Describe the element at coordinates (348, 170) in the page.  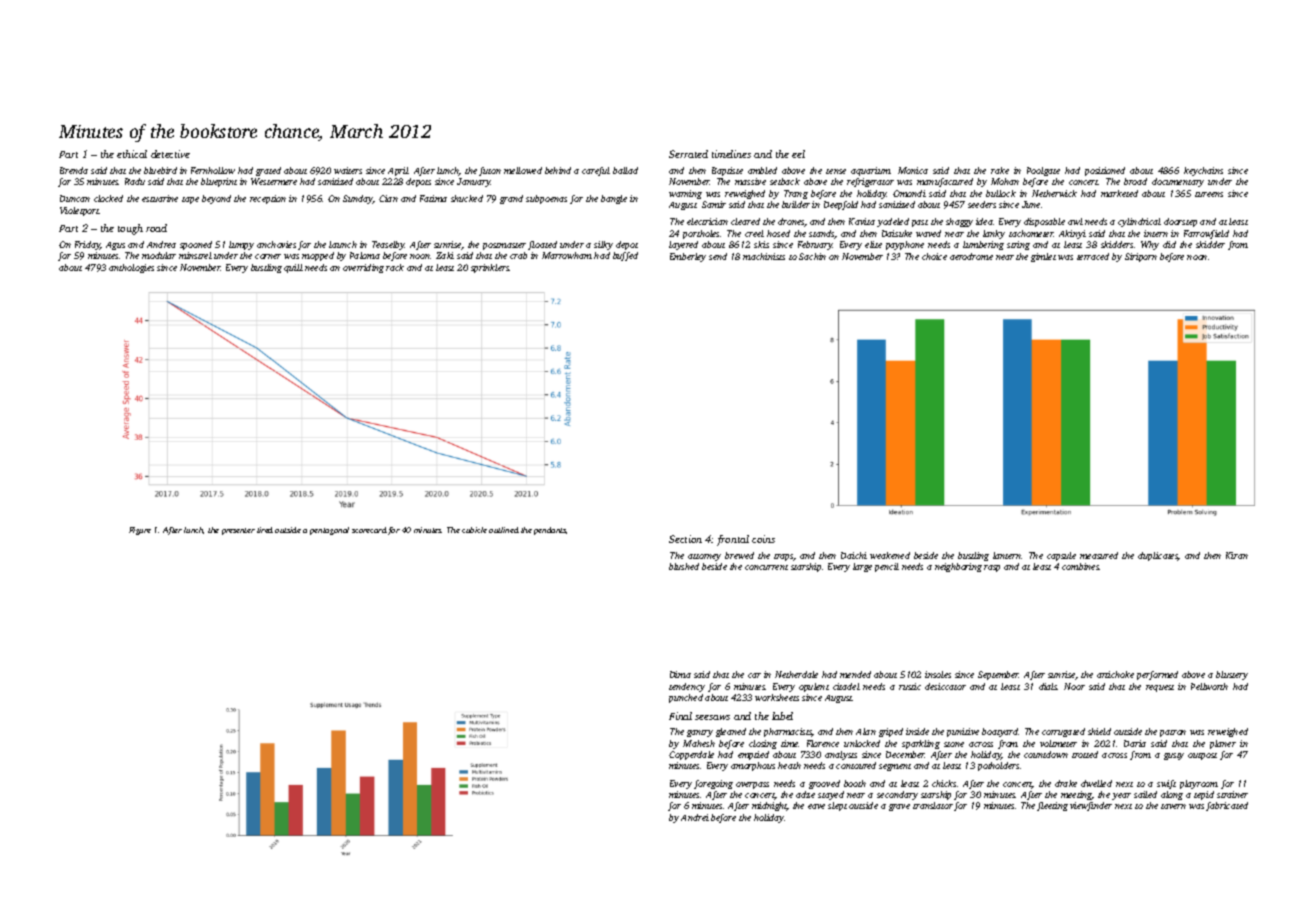
I see `waiters` at that location.
